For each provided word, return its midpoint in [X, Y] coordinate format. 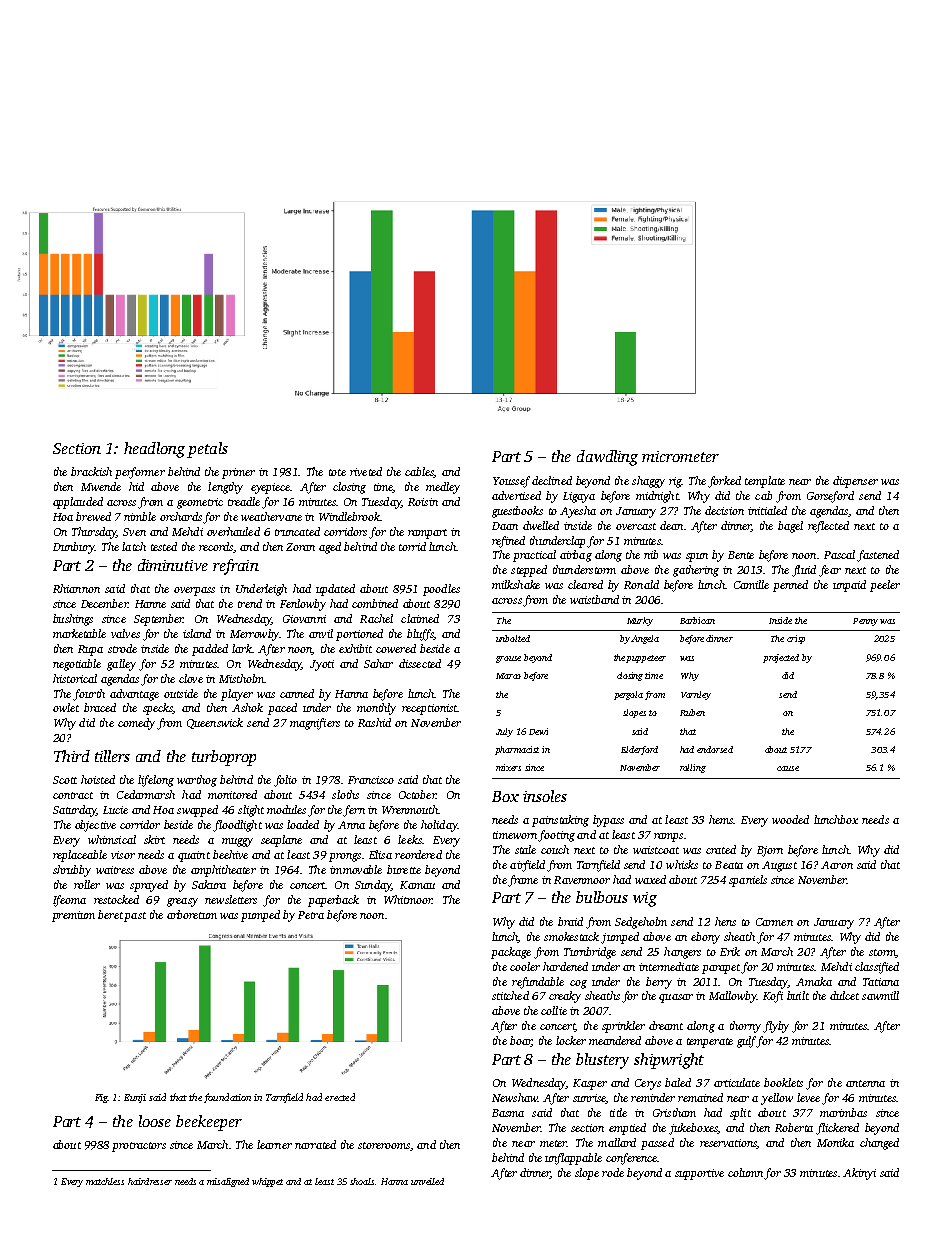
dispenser [855, 482]
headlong [154, 450]
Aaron [837, 865]
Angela [645, 639]
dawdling [607, 458]
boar [520, 1041]
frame [523, 881]
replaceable [80, 856]
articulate [737, 1082]
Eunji [135, 1098]
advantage [134, 695]
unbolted [513, 638]
